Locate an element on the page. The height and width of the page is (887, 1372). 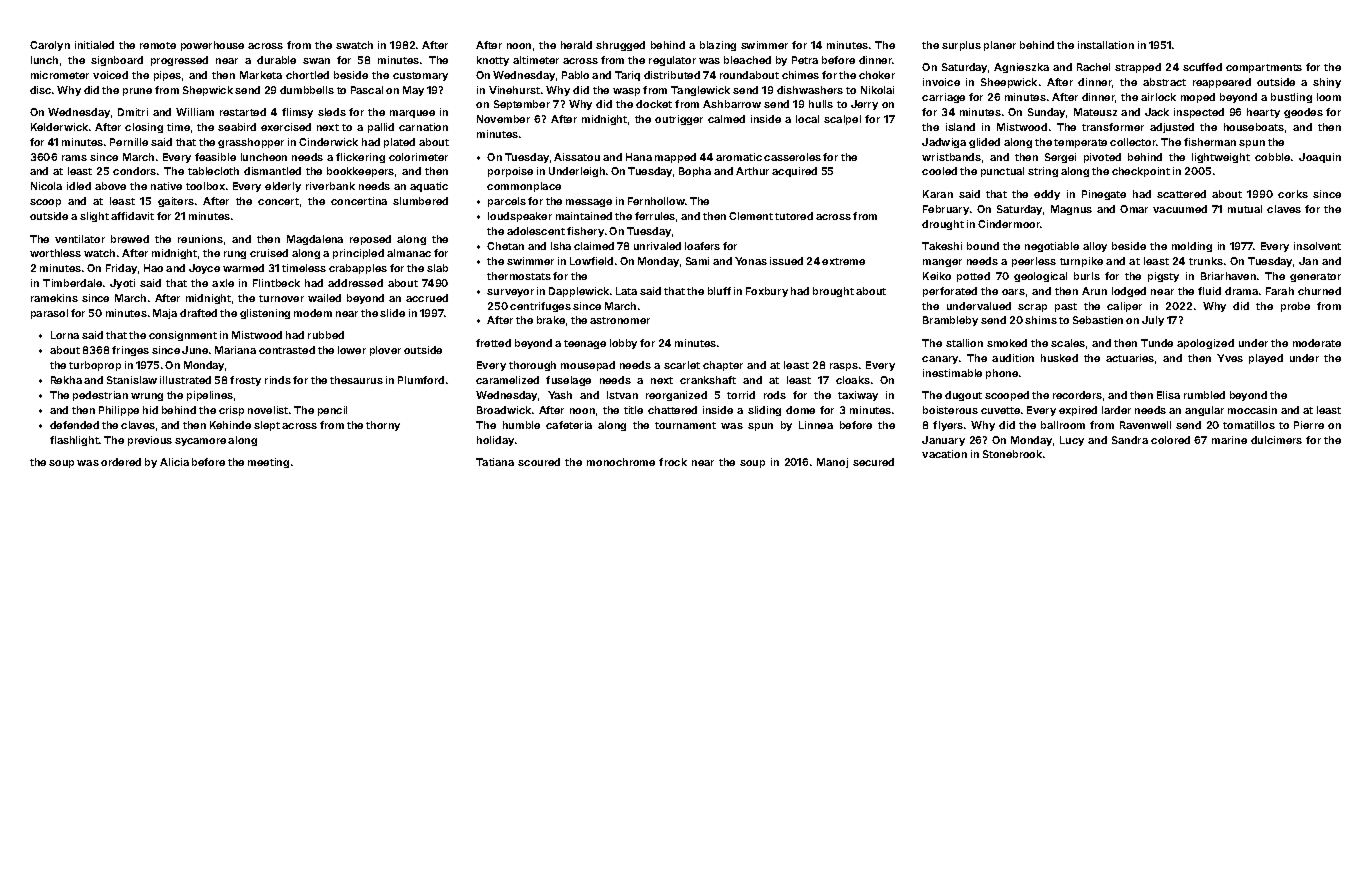
dumbbells is located at coordinates (307, 90).
